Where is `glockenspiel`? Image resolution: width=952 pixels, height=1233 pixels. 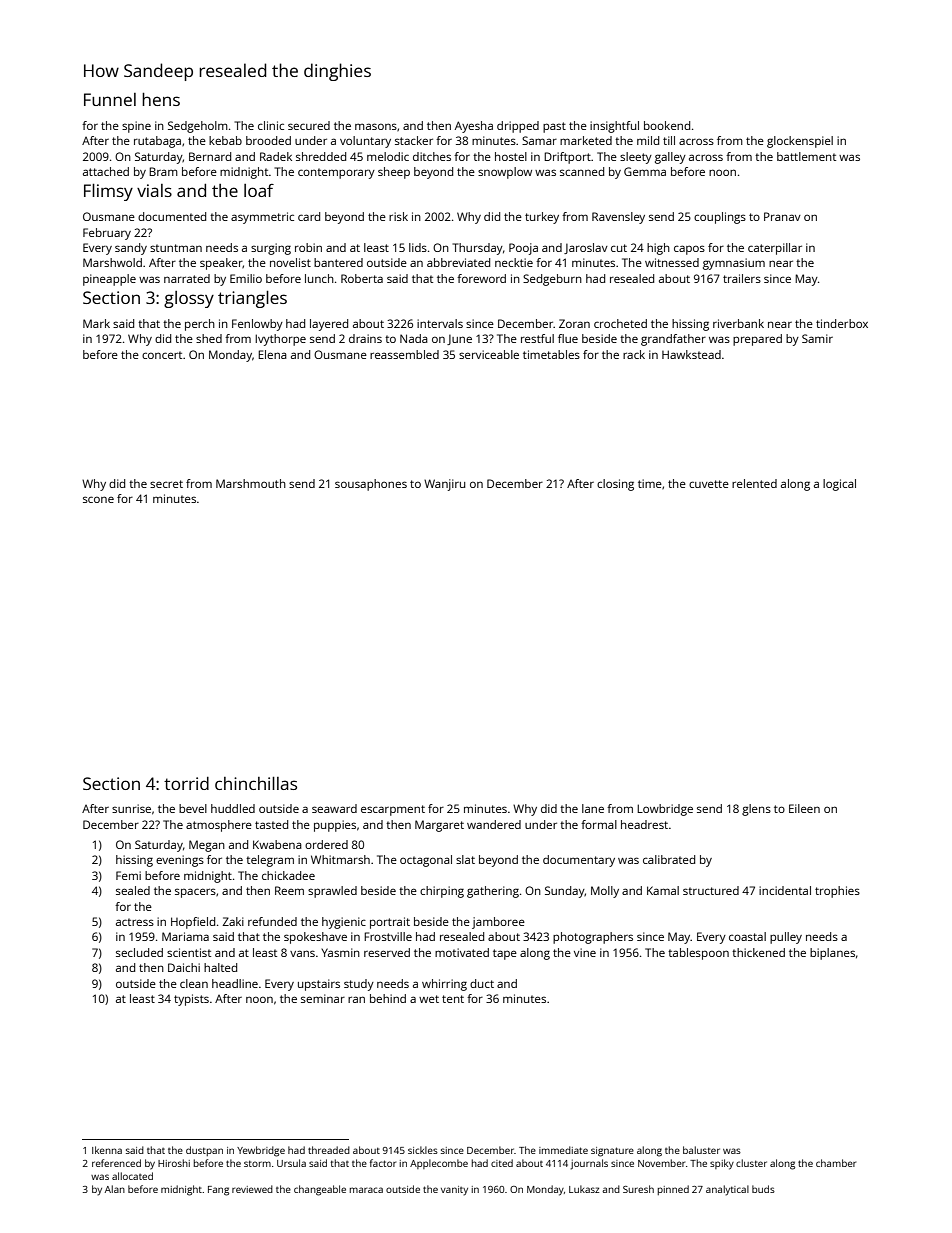 glockenspiel is located at coordinates (800, 142).
